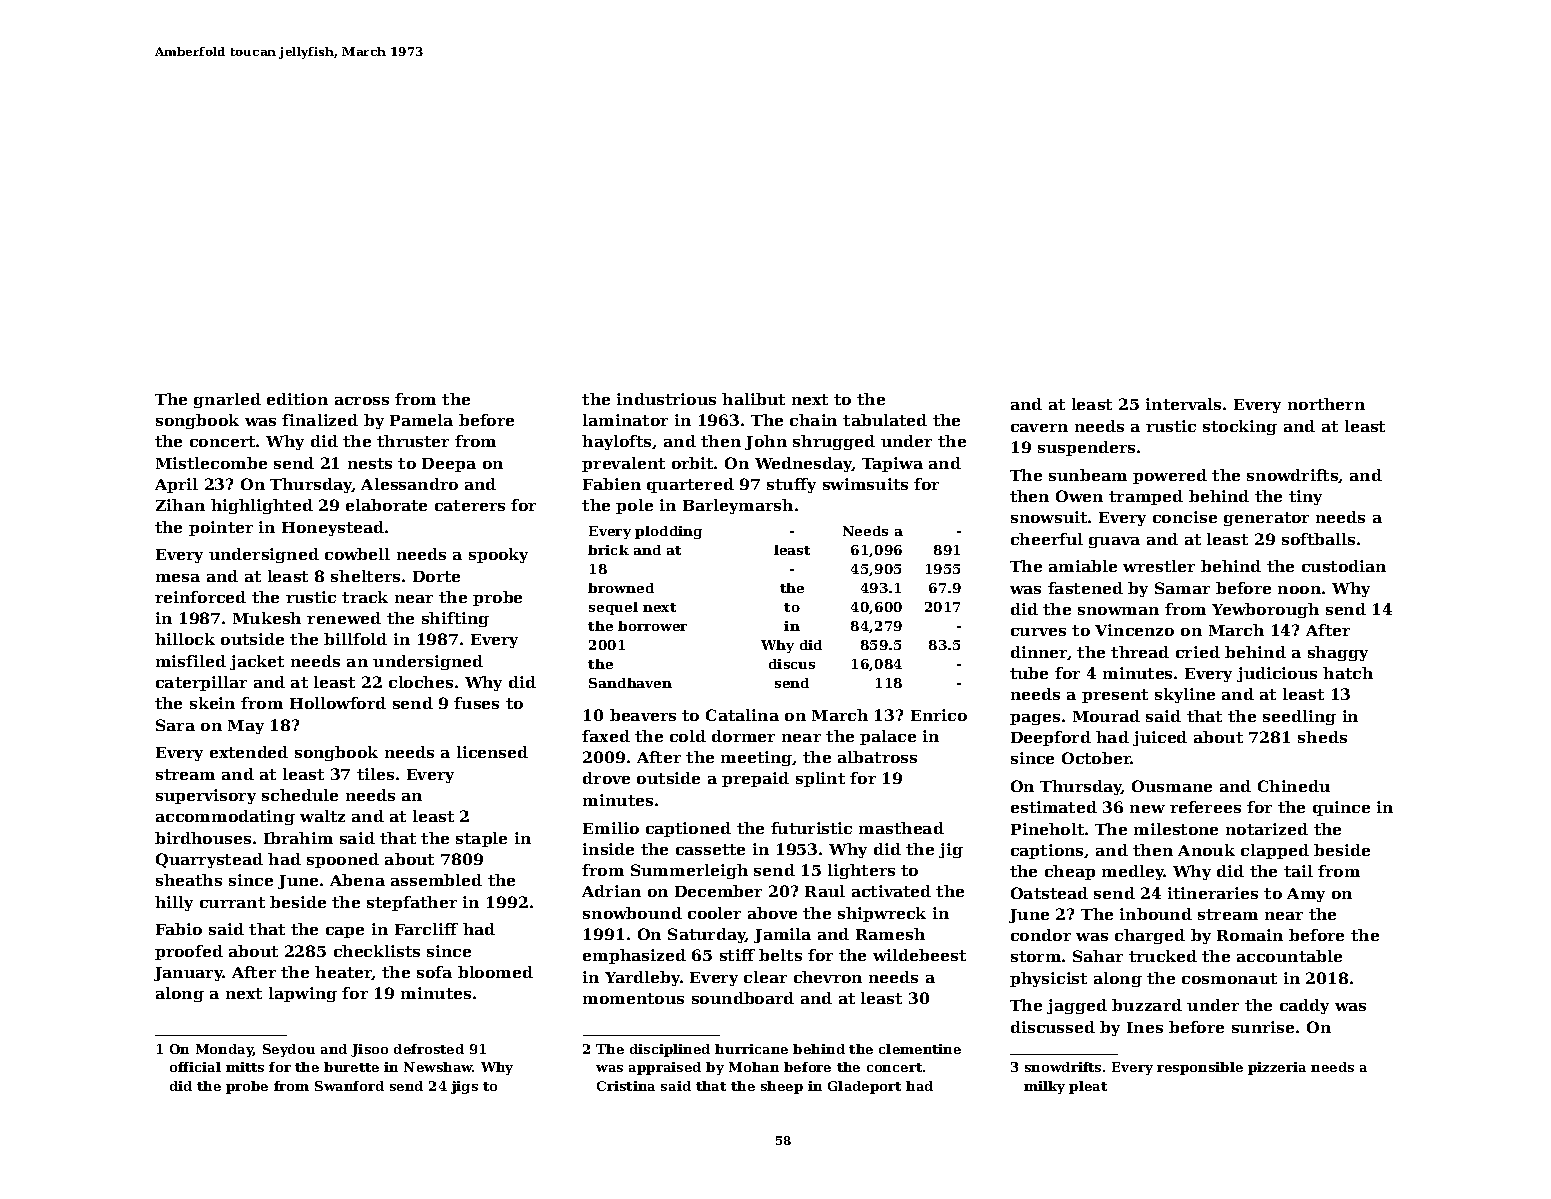 The image size is (1551, 1199). Describe the element at coordinates (626, 1086) in the screenshot. I see `Cristina` at that location.
